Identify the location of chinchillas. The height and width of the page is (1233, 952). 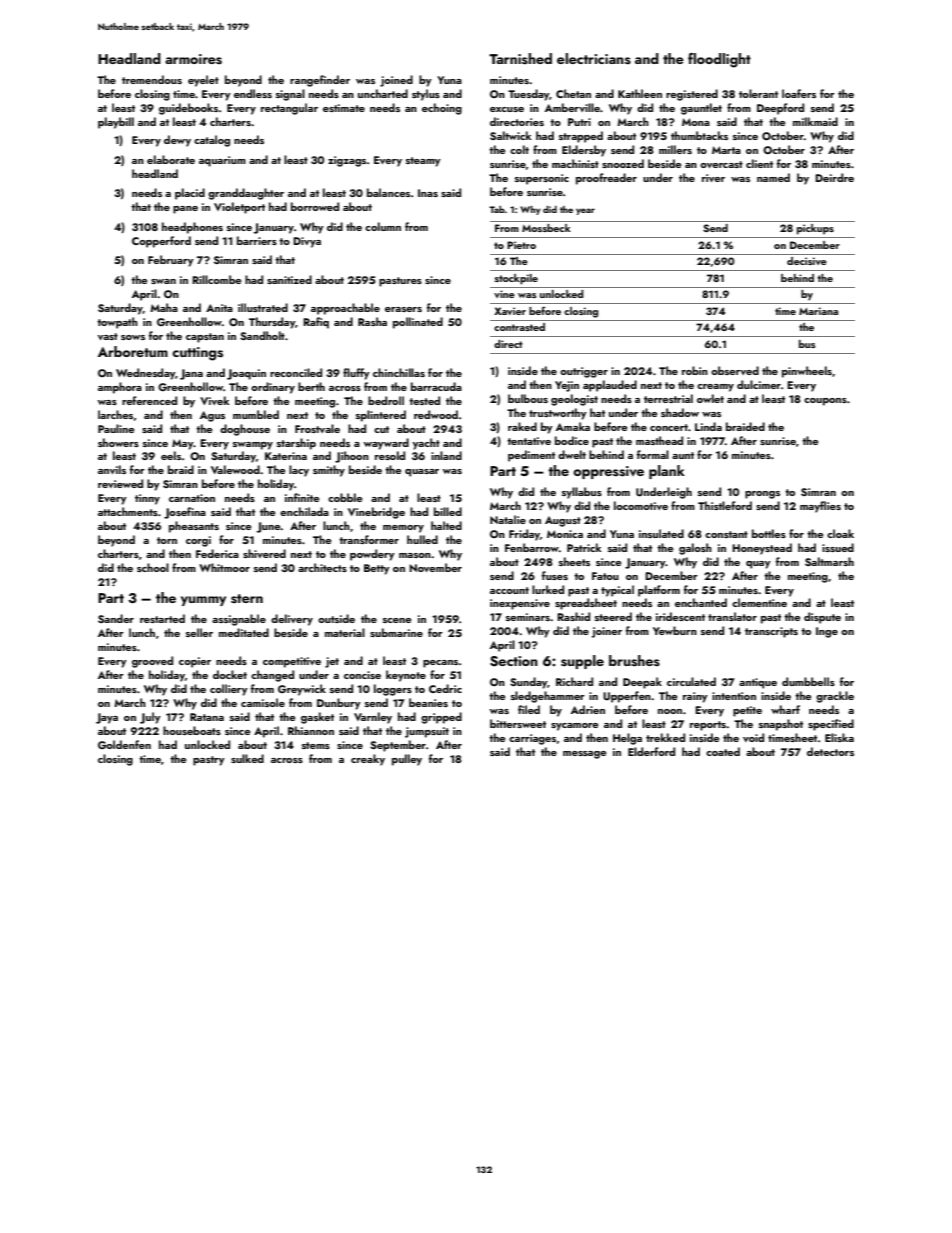
(399, 372).
